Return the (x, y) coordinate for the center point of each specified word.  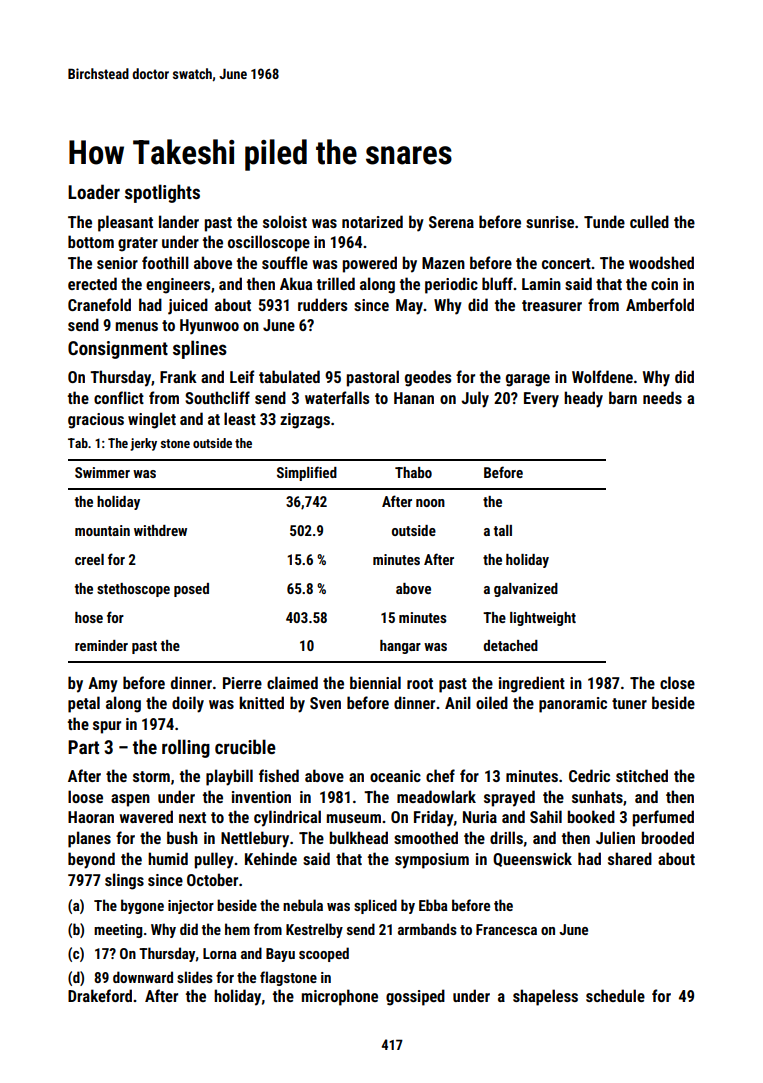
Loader (94, 191)
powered (370, 264)
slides (195, 977)
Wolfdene (602, 376)
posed (191, 590)
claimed (292, 682)
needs (662, 397)
